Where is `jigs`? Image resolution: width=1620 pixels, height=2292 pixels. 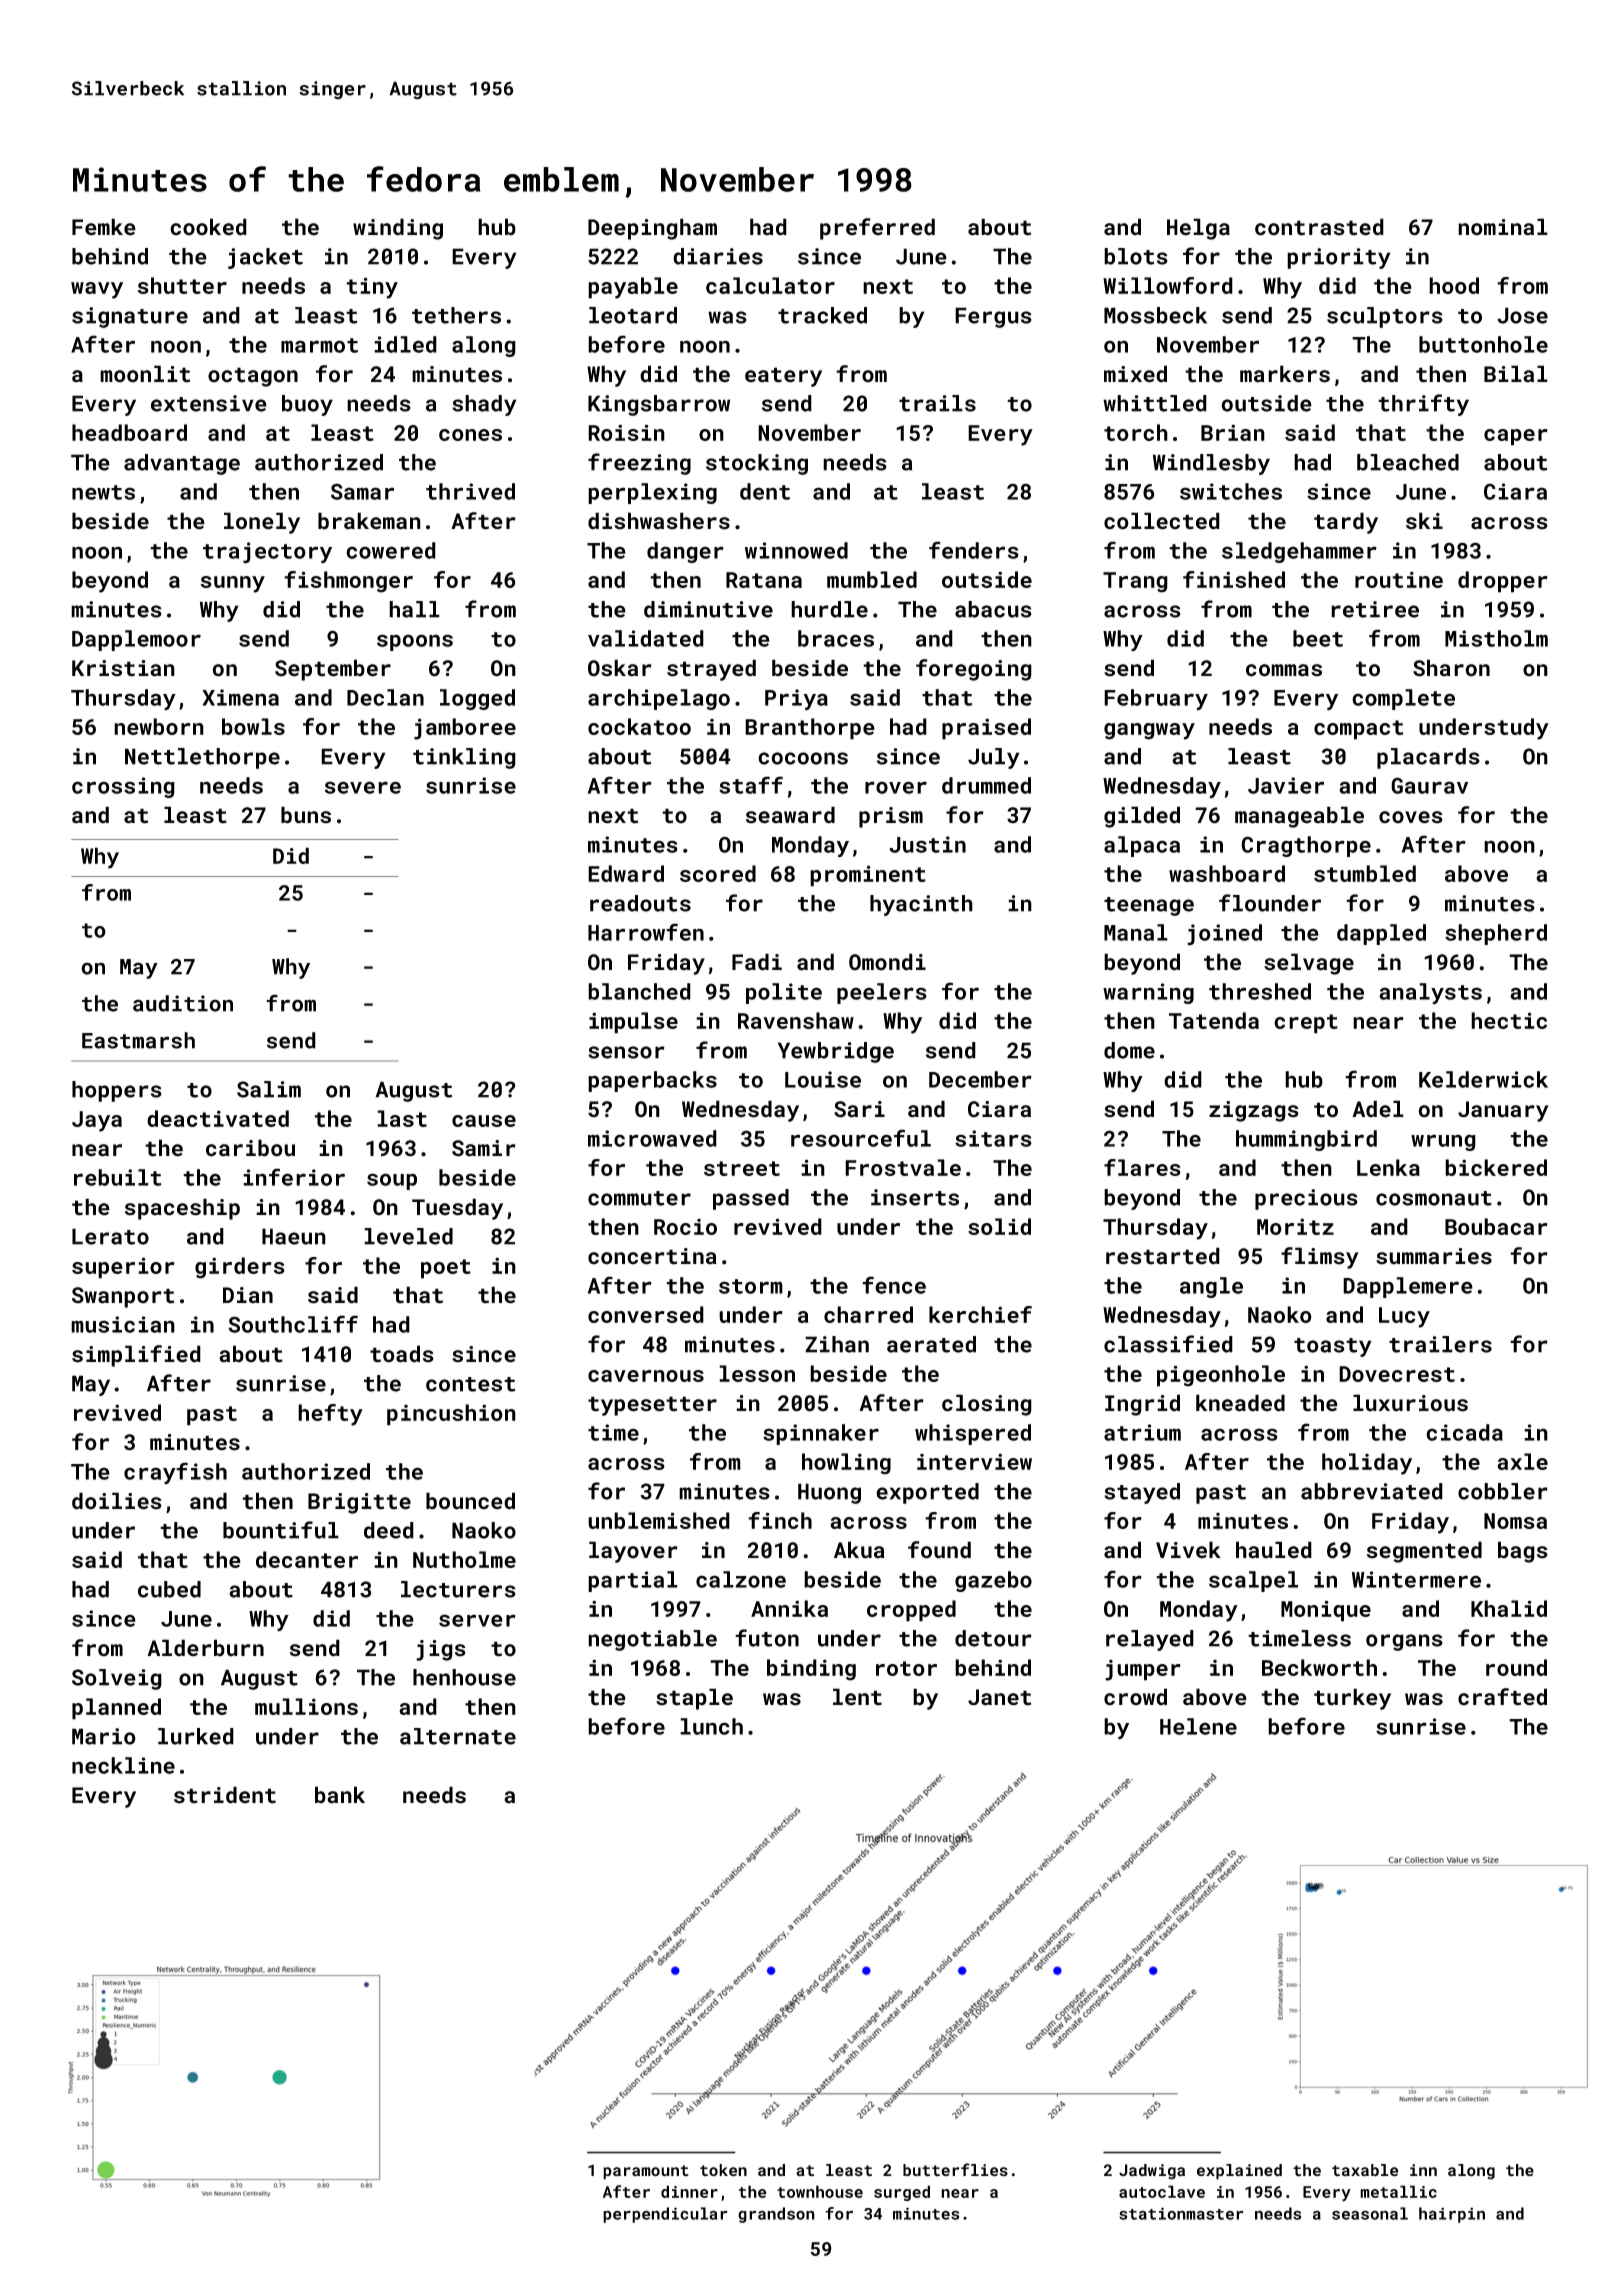 jigs is located at coordinates (441, 1650).
